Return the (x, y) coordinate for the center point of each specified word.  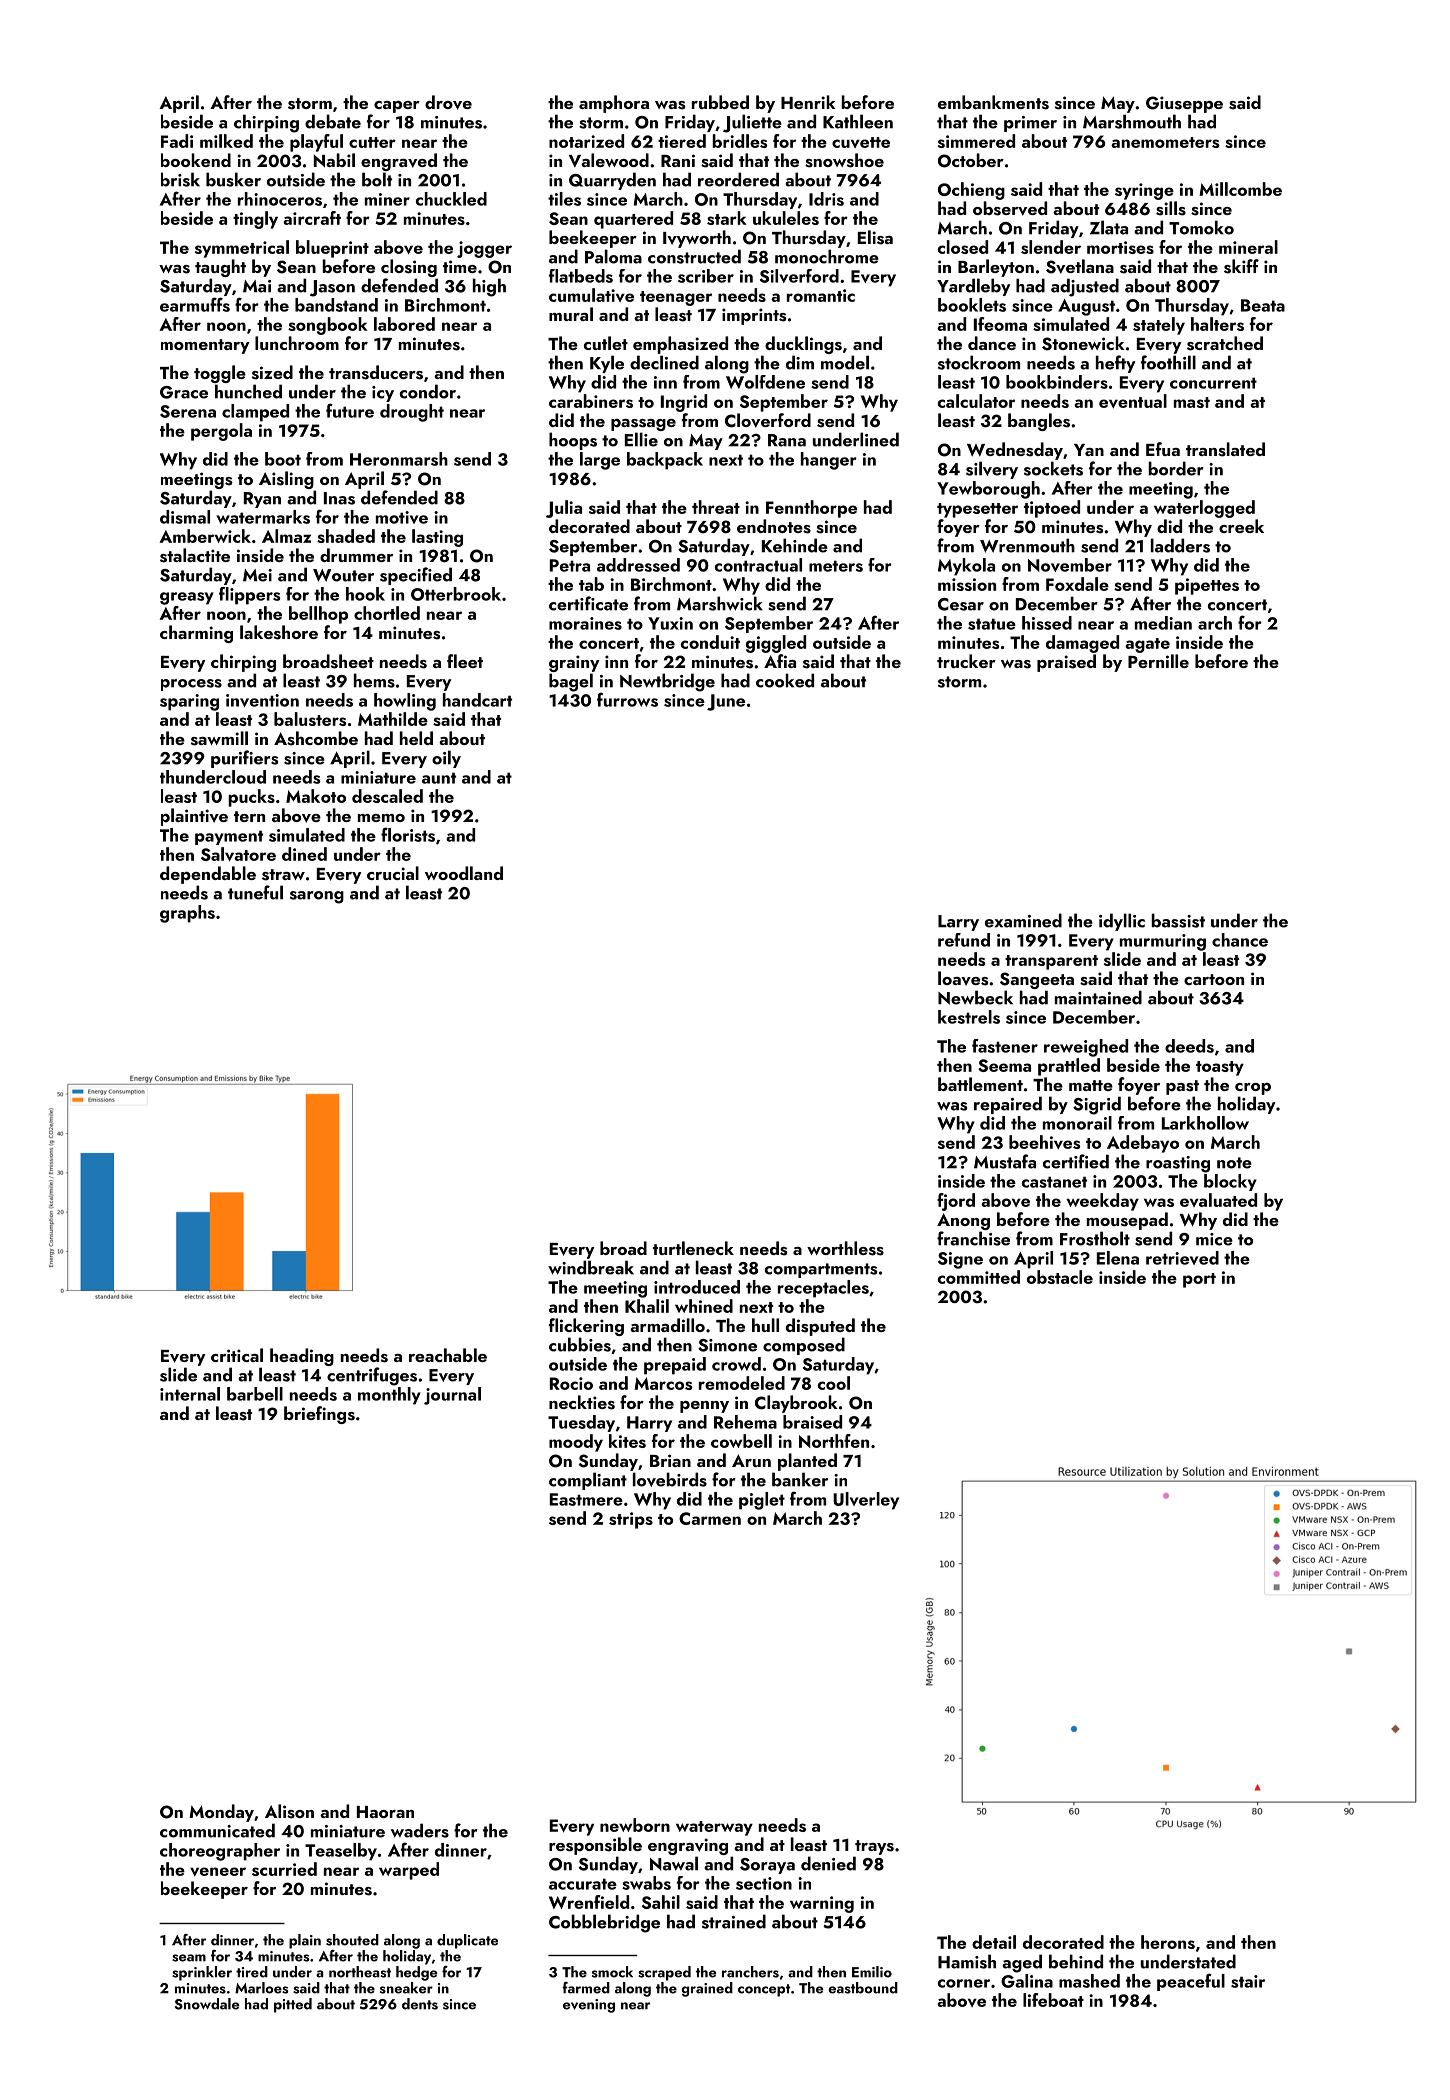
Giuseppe (1184, 104)
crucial (393, 873)
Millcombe (1240, 189)
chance (1240, 940)
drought (412, 413)
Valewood (609, 160)
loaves (963, 978)
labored (404, 324)
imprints (754, 316)
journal (452, 1396)
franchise (973, 1238)
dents (420, 2004)
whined (704, 1306)
